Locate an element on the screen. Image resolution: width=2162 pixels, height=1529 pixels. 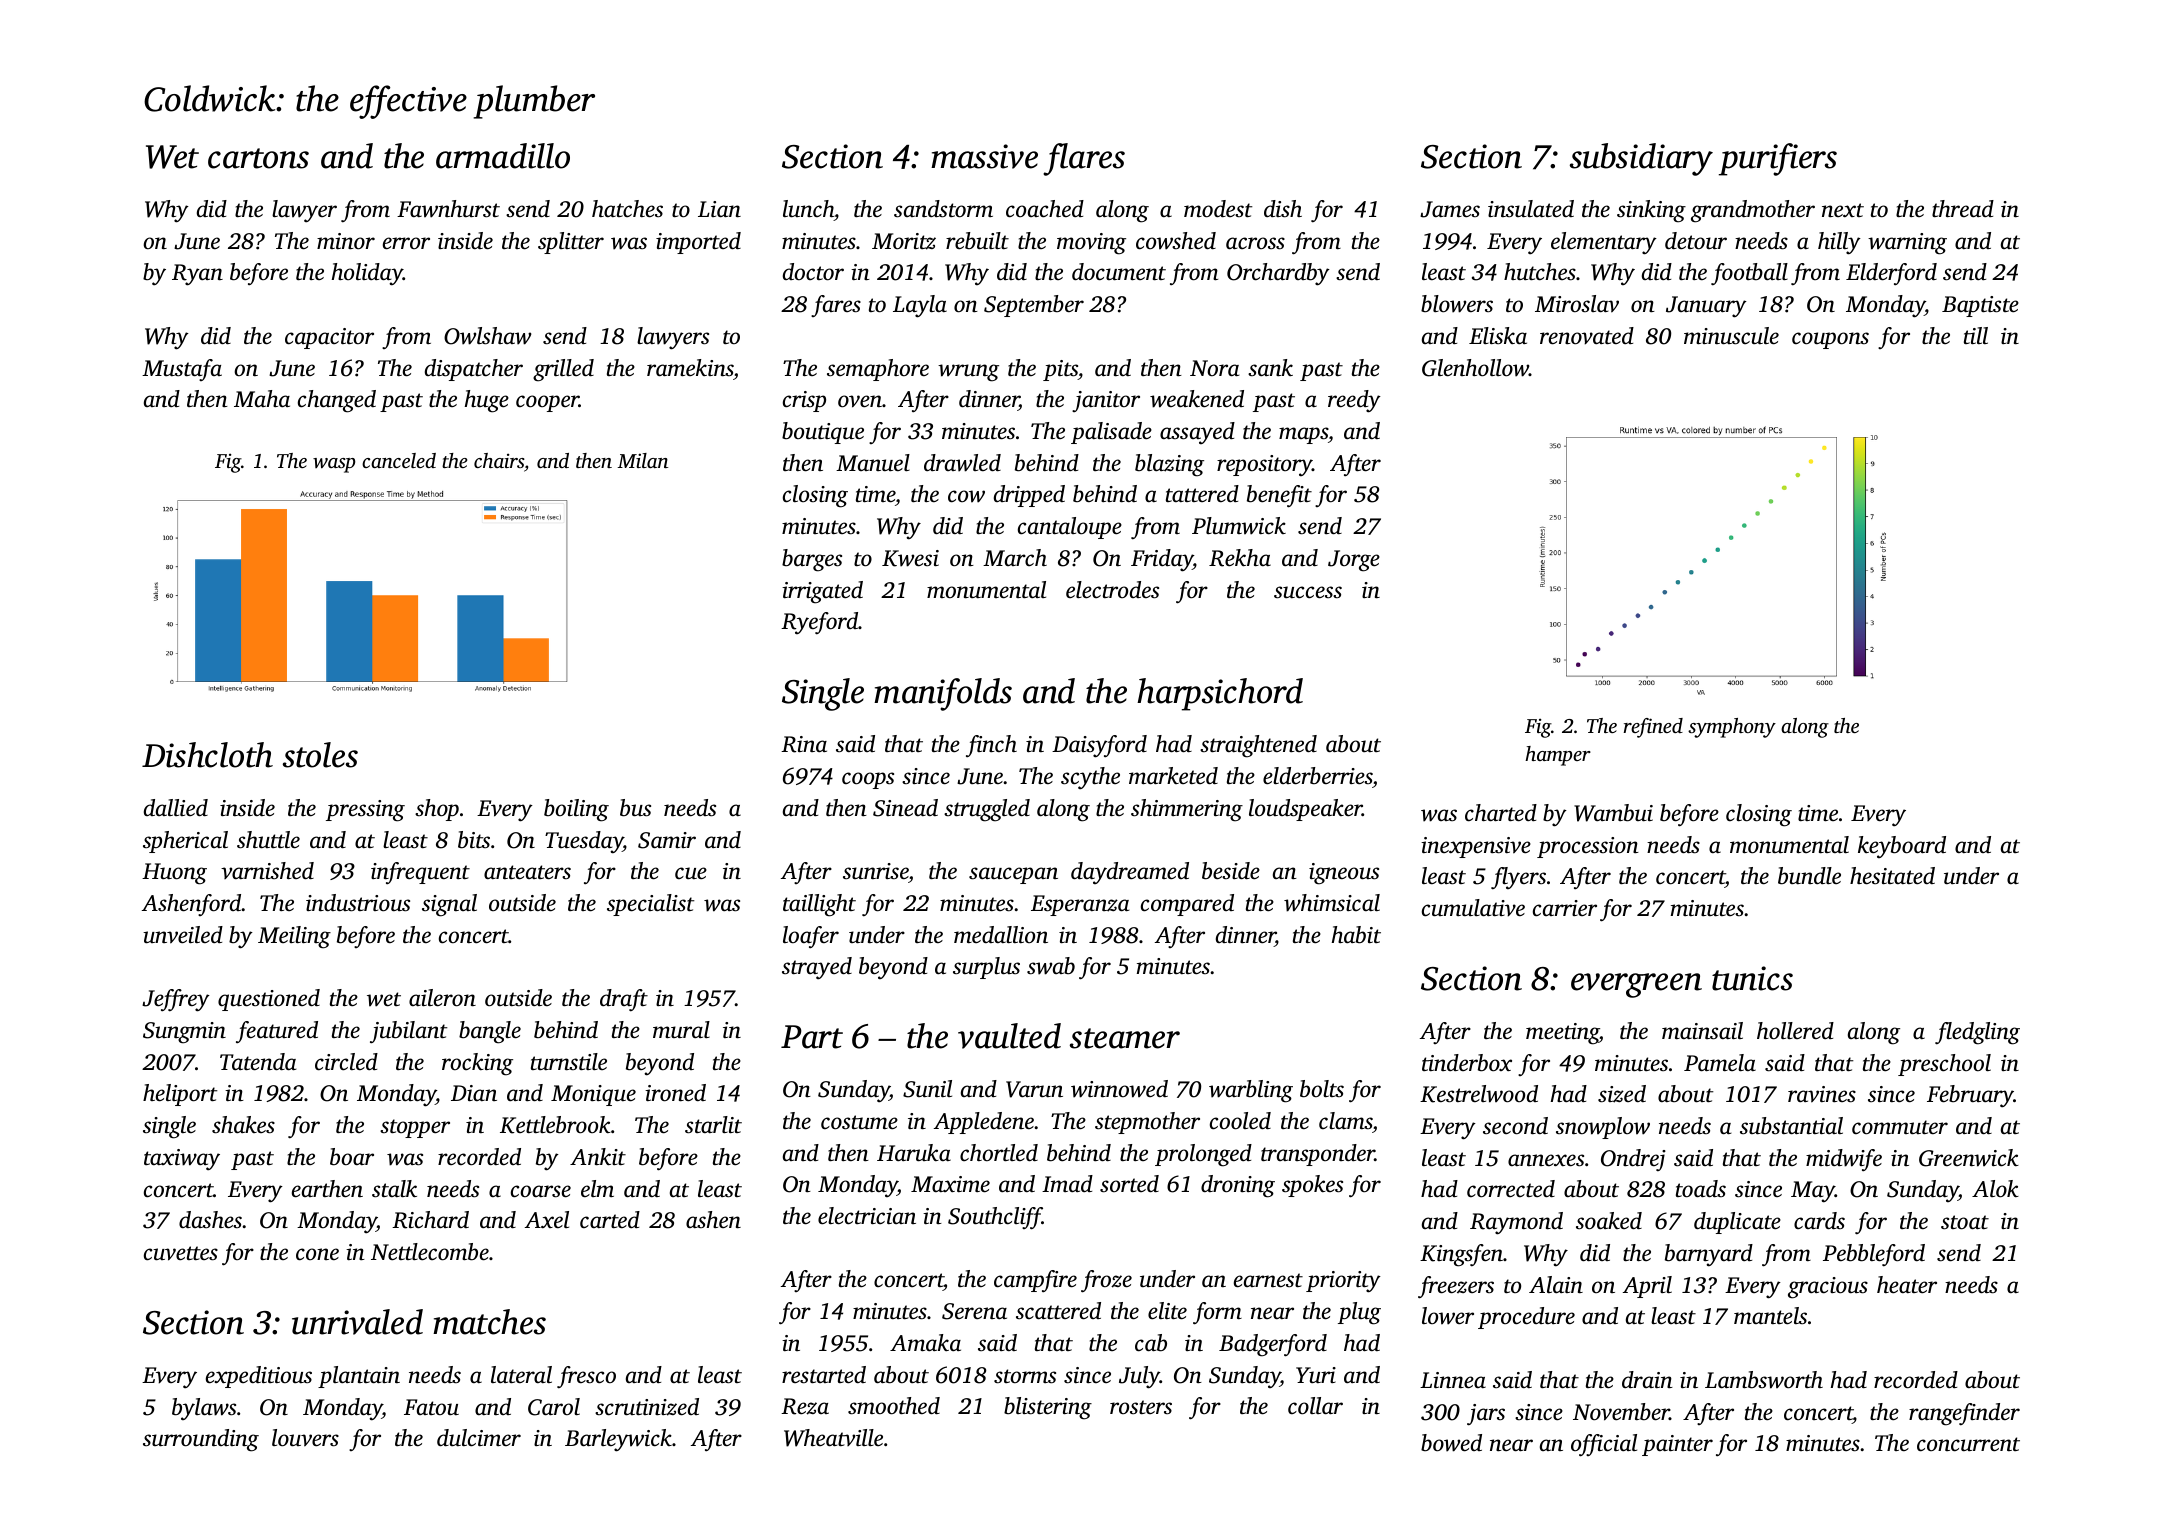
dallied is located at coordinates (176, 807).
